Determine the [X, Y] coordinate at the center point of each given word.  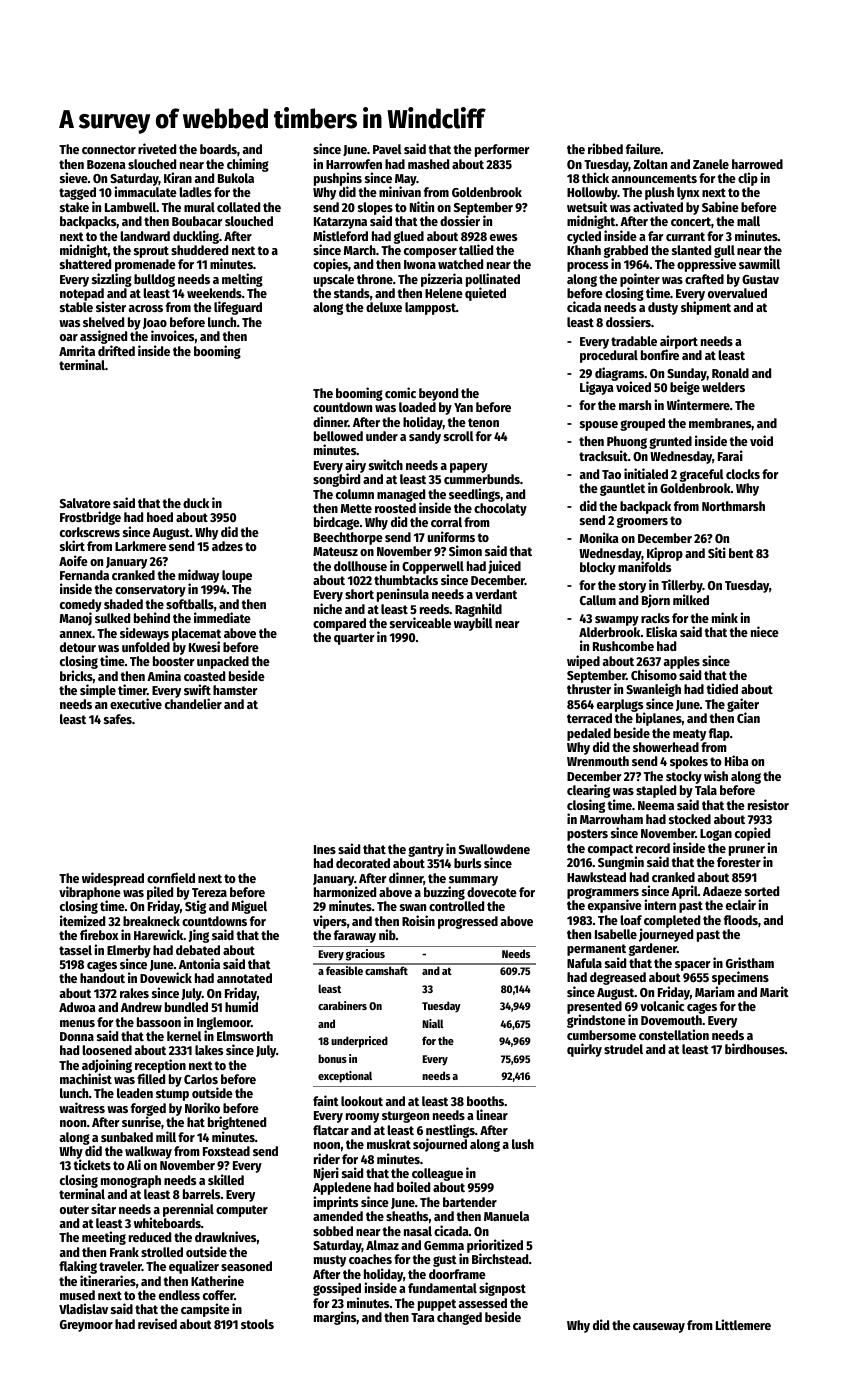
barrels [202, 1194]
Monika [599, 537]
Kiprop [665, 554]
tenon [483, 422]
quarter [354, 639]
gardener [653, 949]
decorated [363, 863]
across [146, 308]
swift [197, 689]
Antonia [199, 963]
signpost [502, 1289]
